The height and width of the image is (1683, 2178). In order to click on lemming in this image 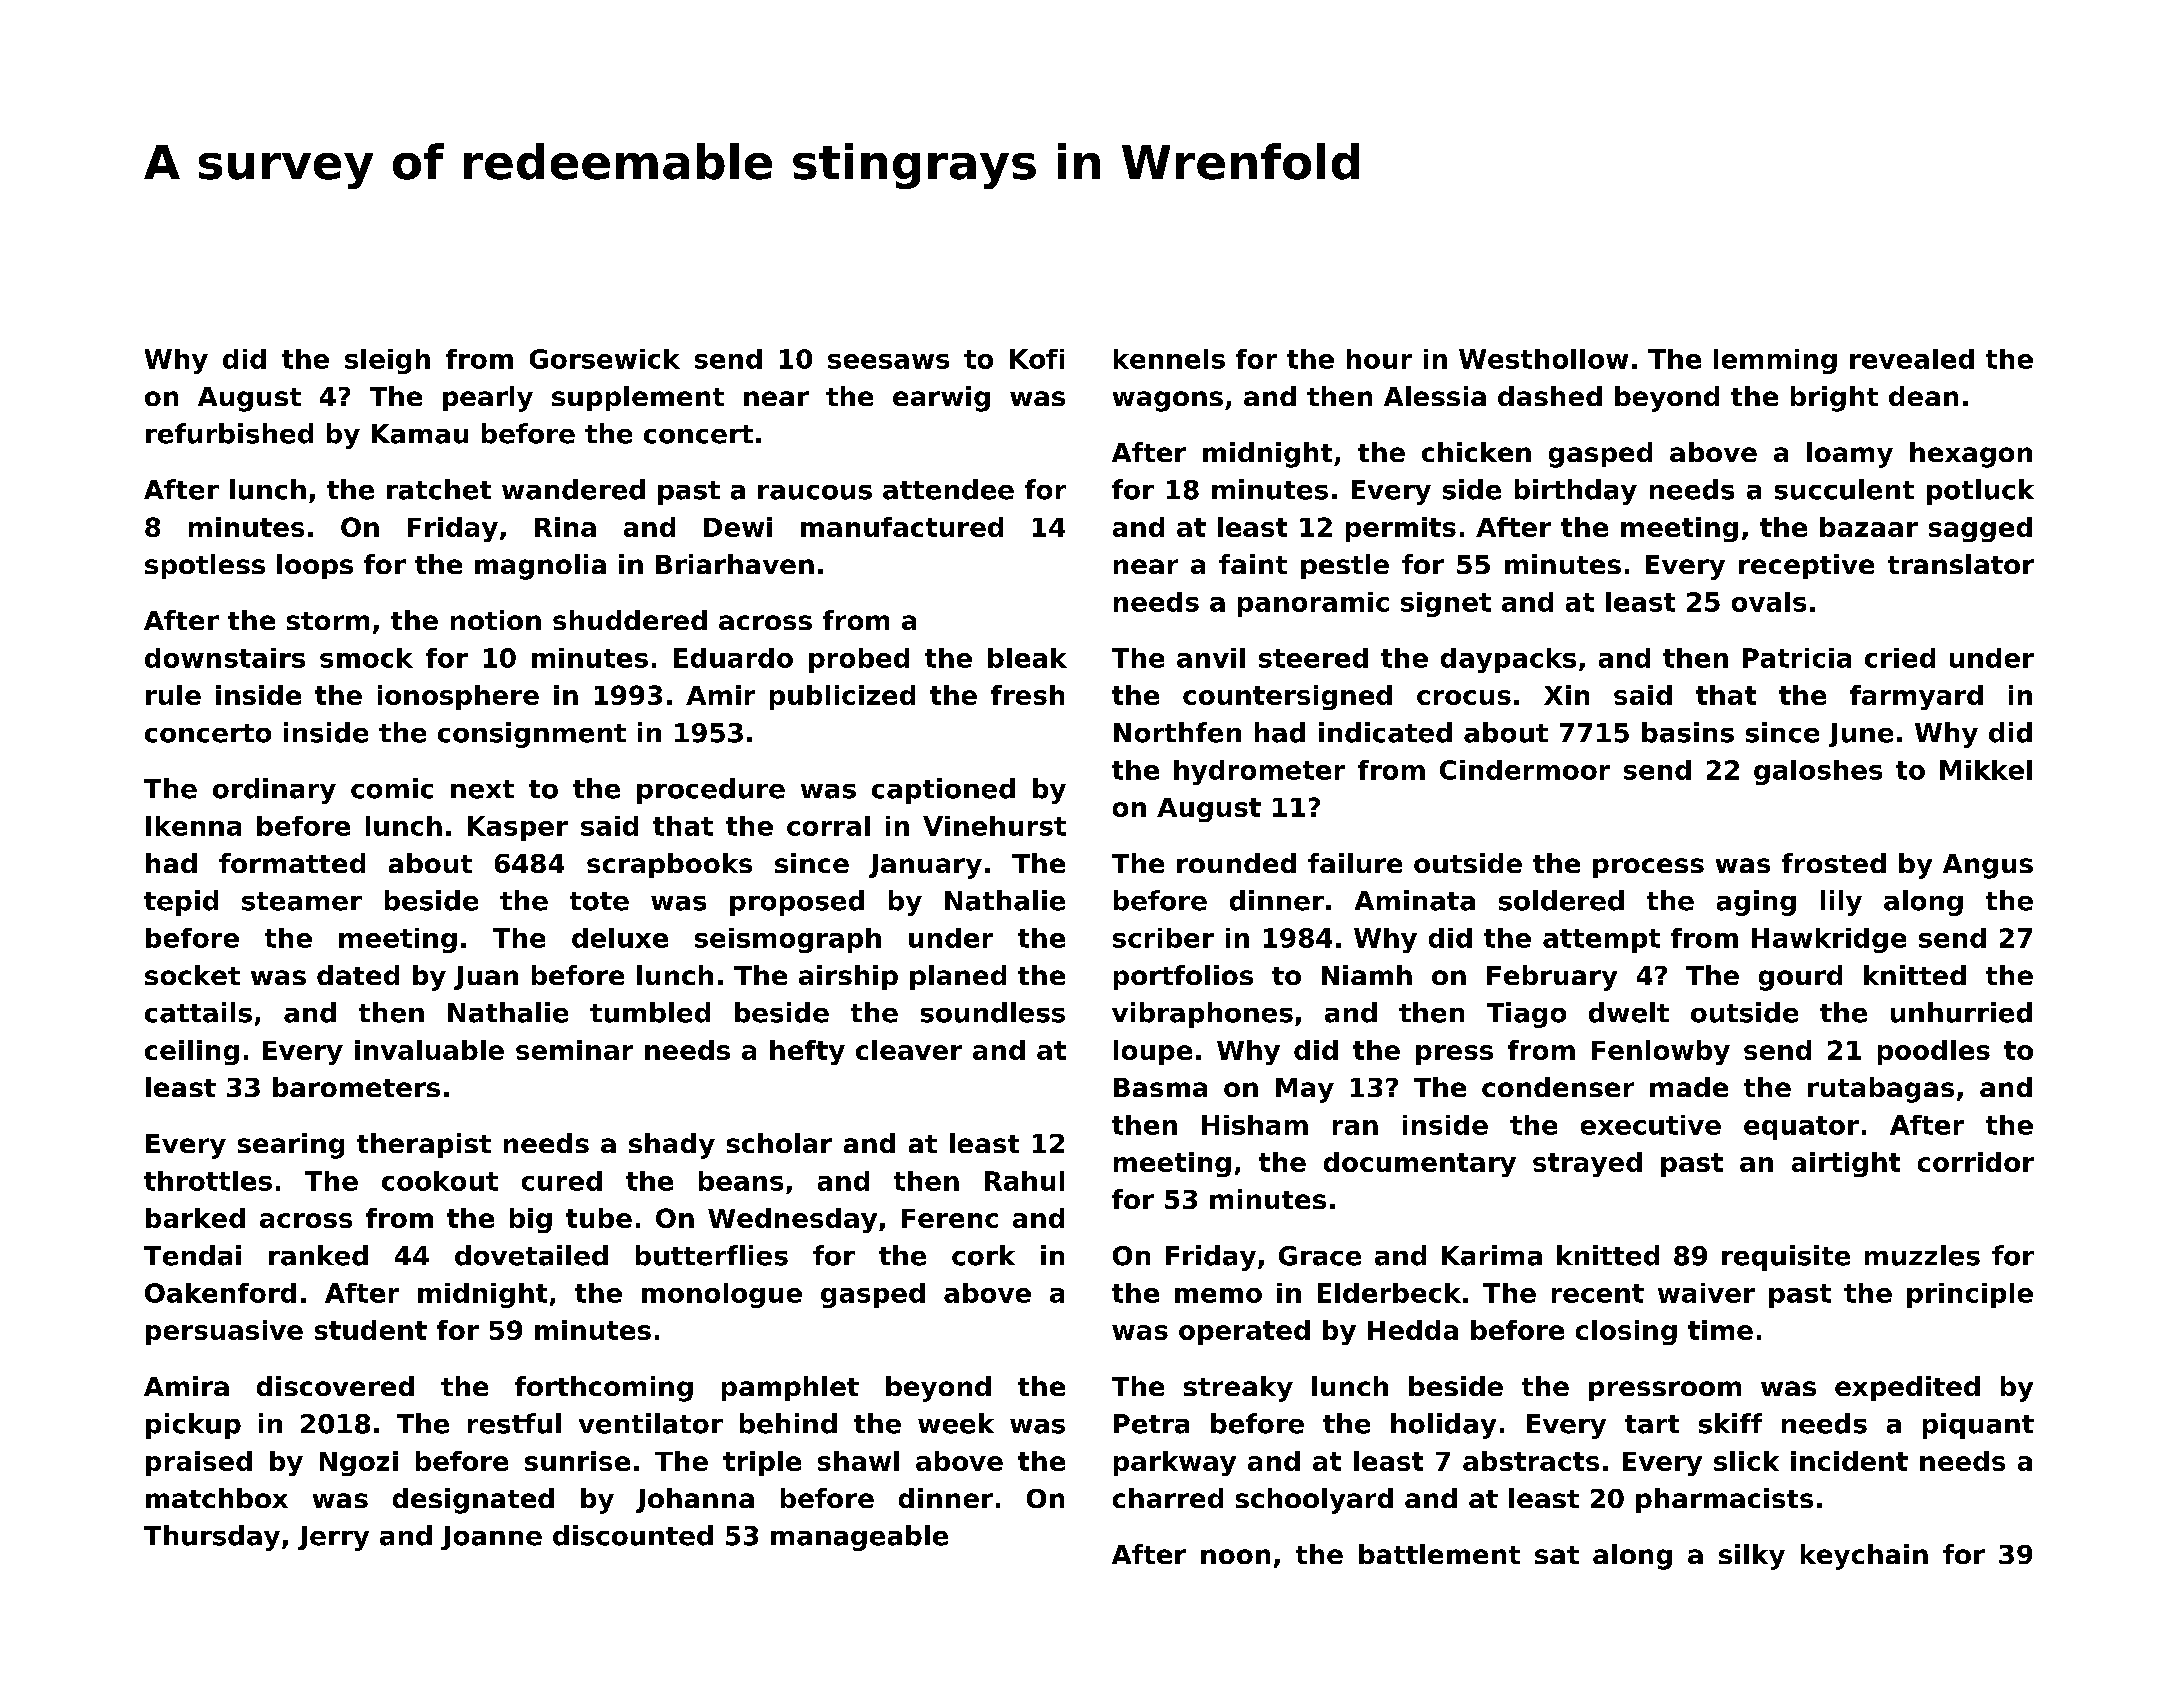, I will do `click(1775, 361)`.
